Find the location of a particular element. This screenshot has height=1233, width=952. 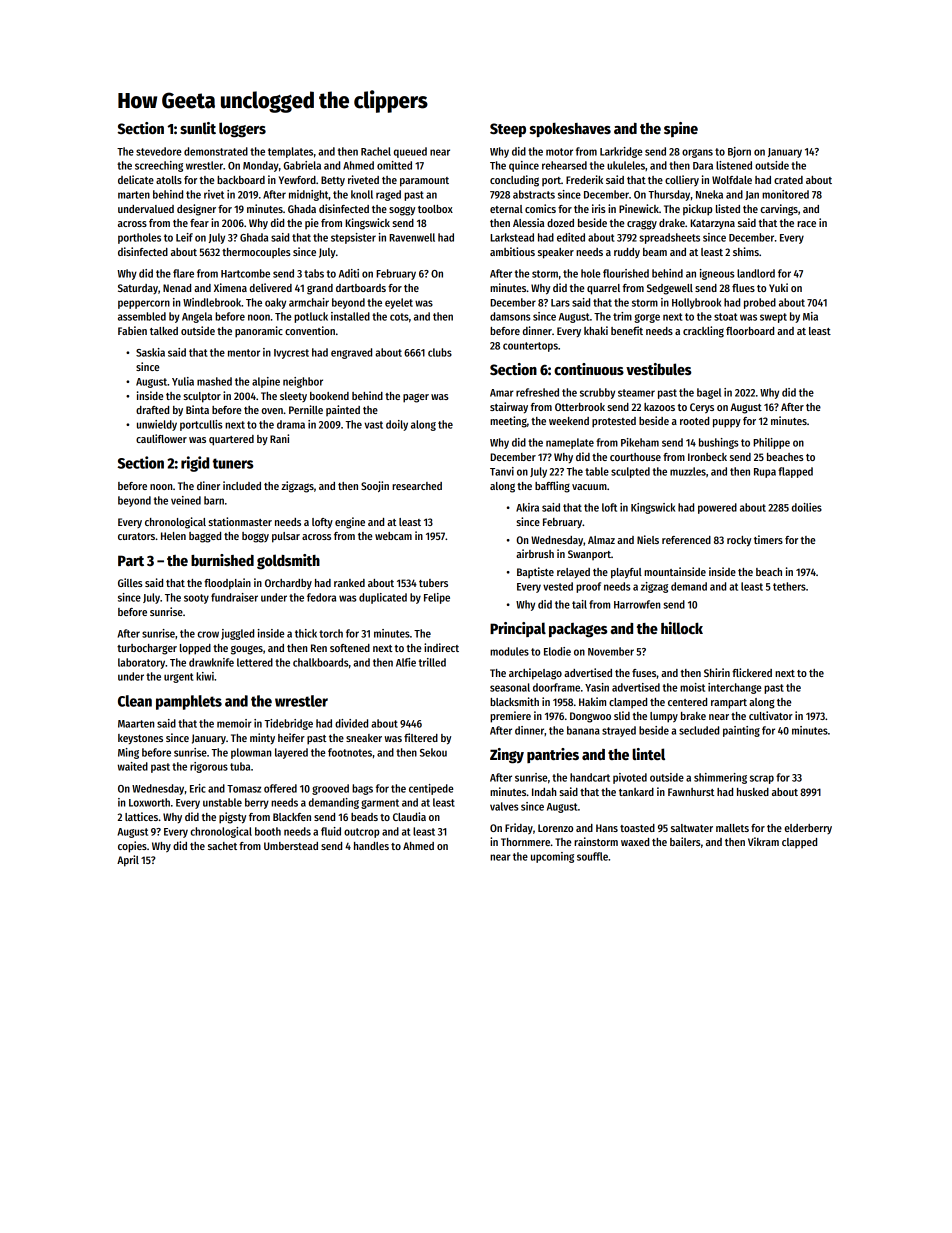

waxed is located at coordinates (635, 842).
